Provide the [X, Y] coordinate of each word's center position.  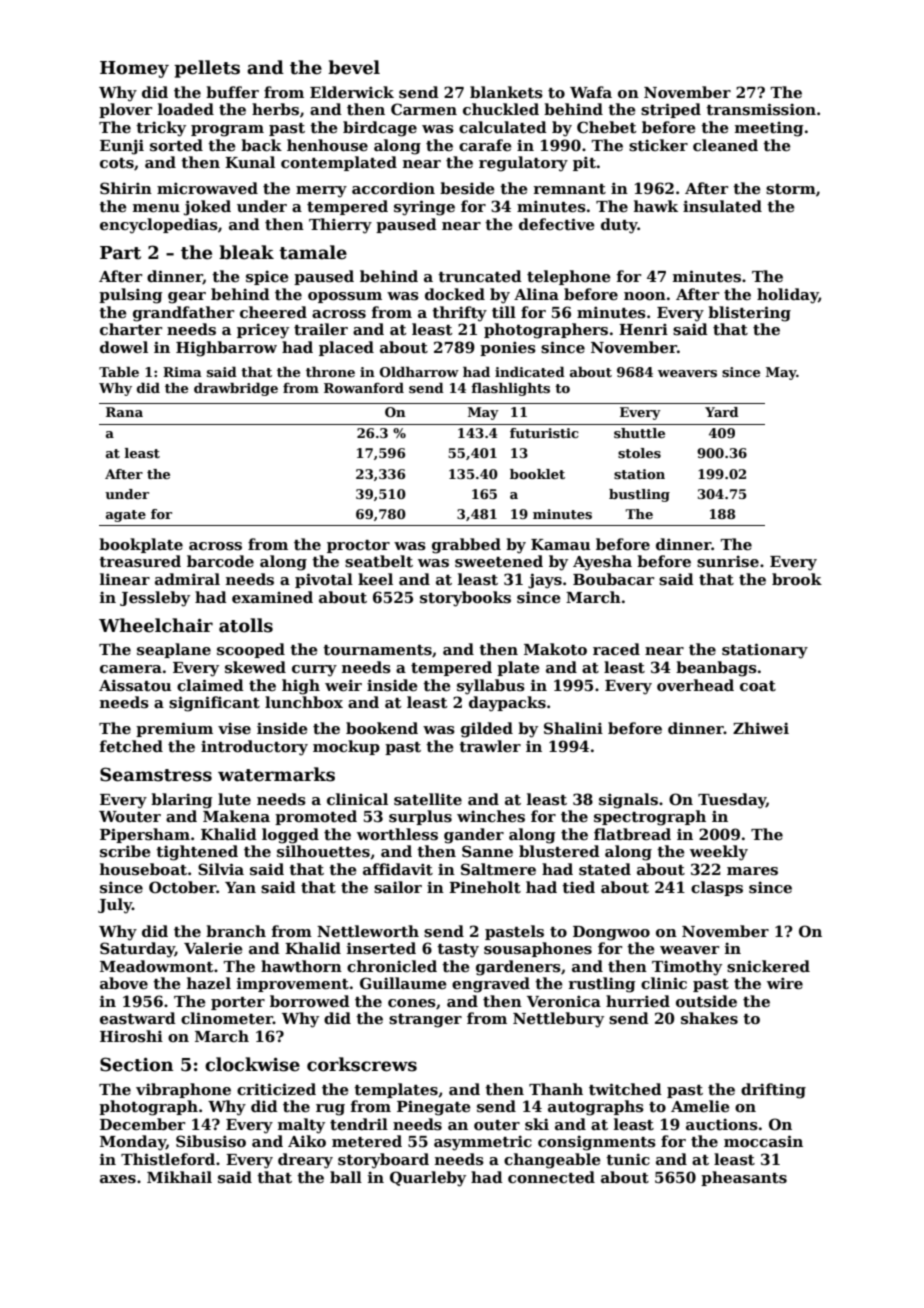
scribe [125, 851]
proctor [358, 546]
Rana [124, 412]
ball [346, 1177]
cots [117, 163]
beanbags [716, 669]
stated [605, 869]
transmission [761, 109]
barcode [220, 561]
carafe [485, 145]
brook [797, 579]
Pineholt [485, 887]
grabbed [466, 546]
